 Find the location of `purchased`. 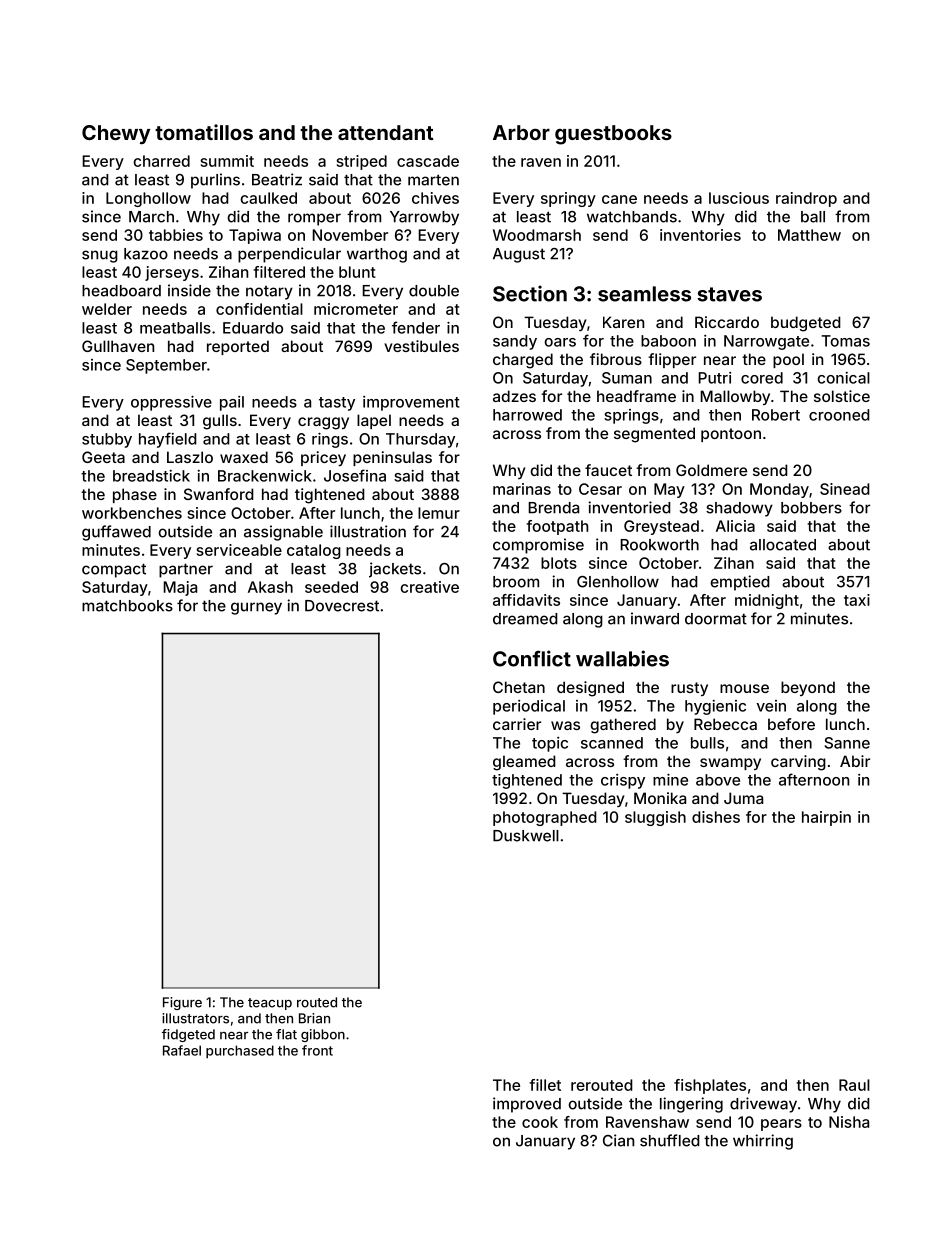

purchased is located at coordinates (240, 1052).
